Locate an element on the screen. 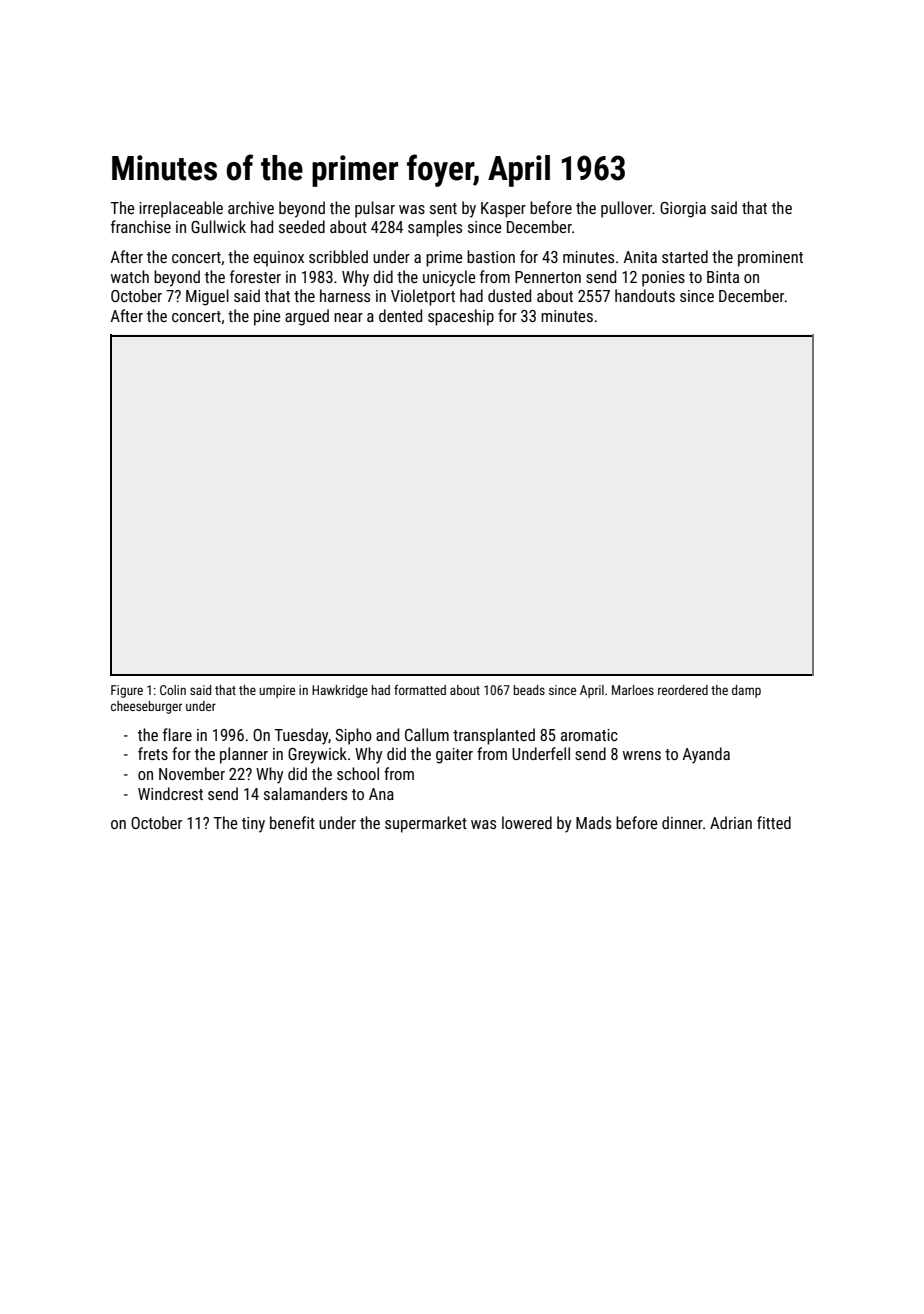 The width and height of the screenshot is (924, 1314). Giorgia is located at coordinates (683, 210).
